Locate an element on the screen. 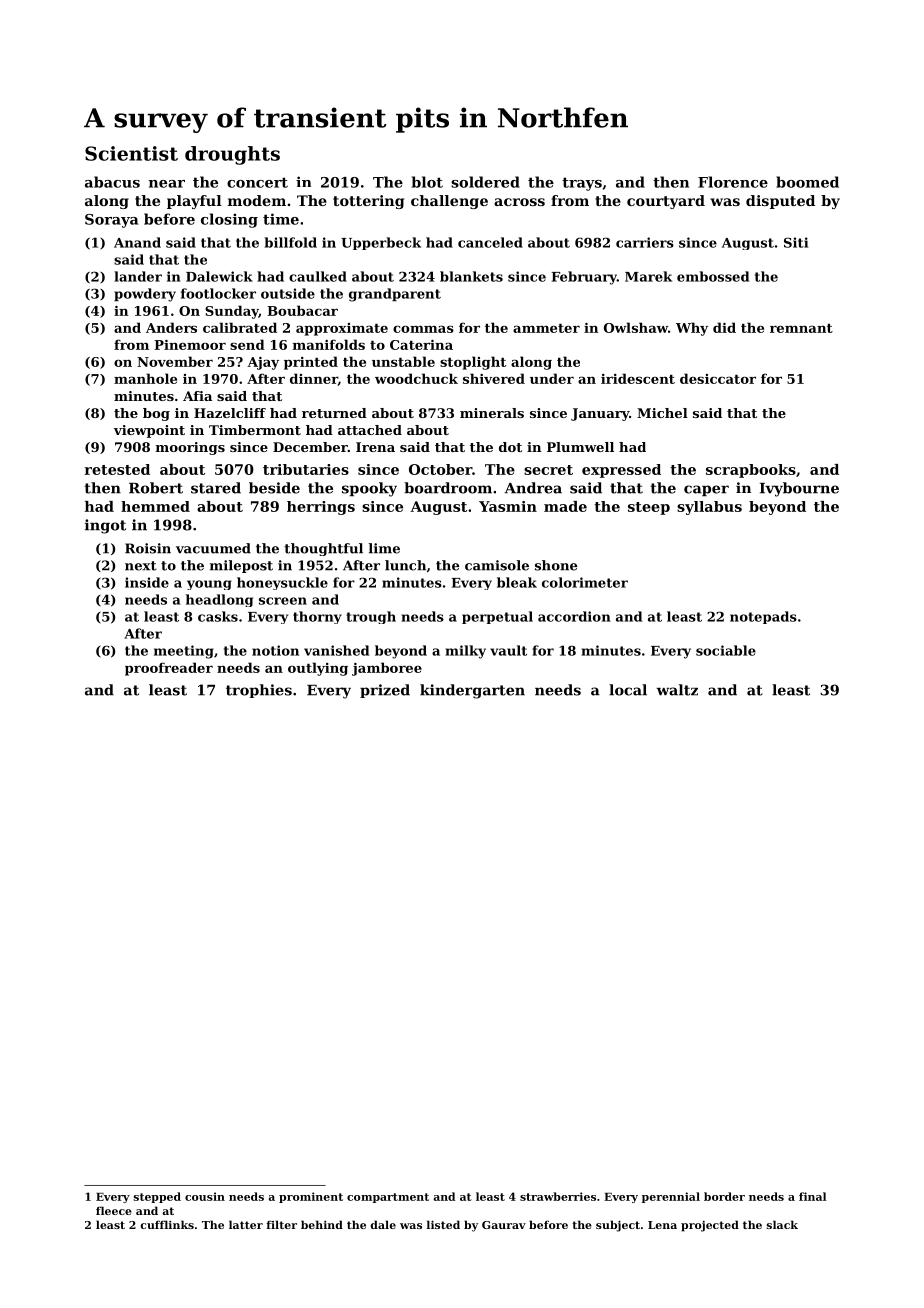 The height and width of the screenshot is (1308, 924). final is located at coordinates (812, 1196).
